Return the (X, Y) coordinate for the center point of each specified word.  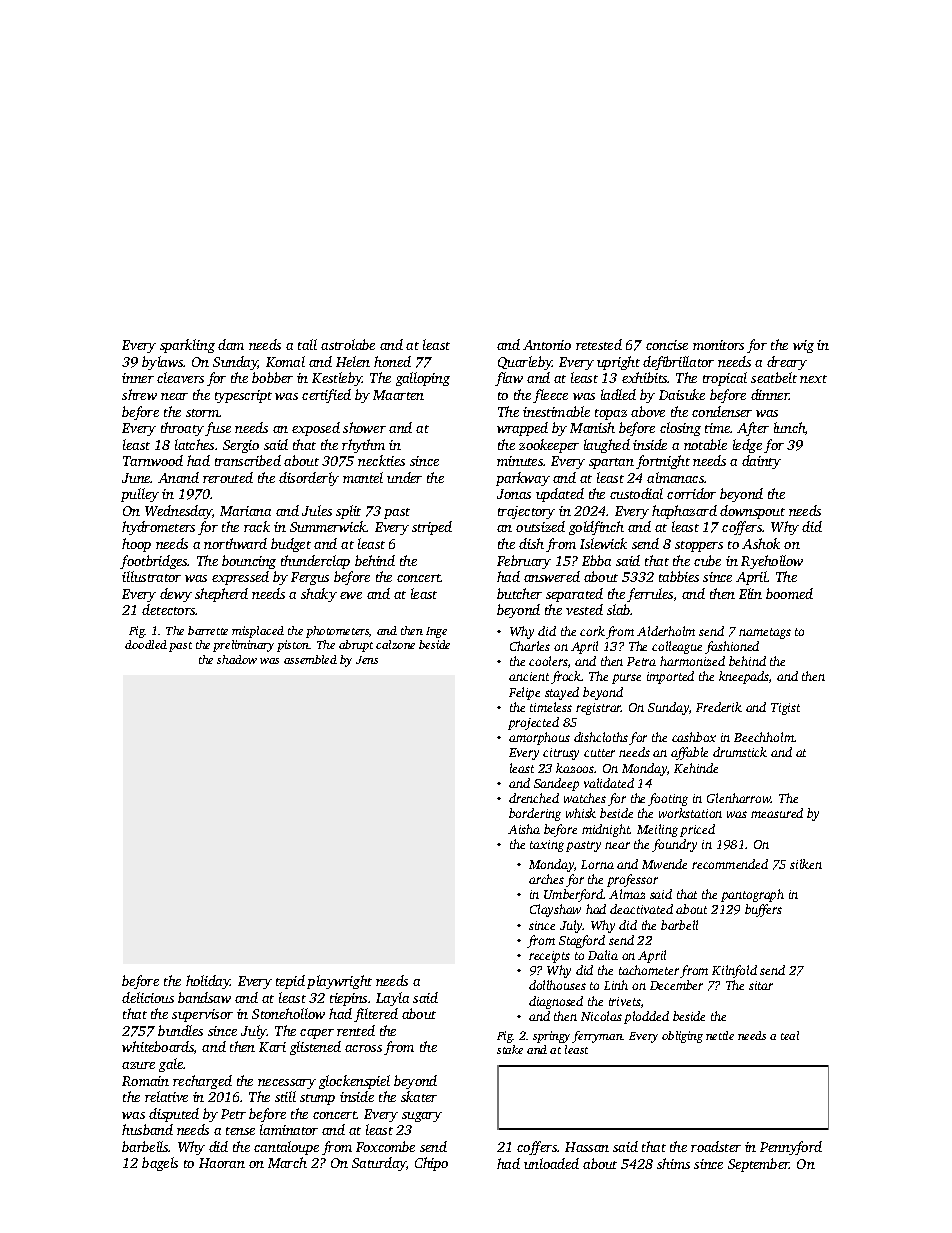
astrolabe (348, 344)
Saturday (379, 1164)
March (287, 1162)
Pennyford (791, 1148)
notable (705, 444)
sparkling (187, 346)
